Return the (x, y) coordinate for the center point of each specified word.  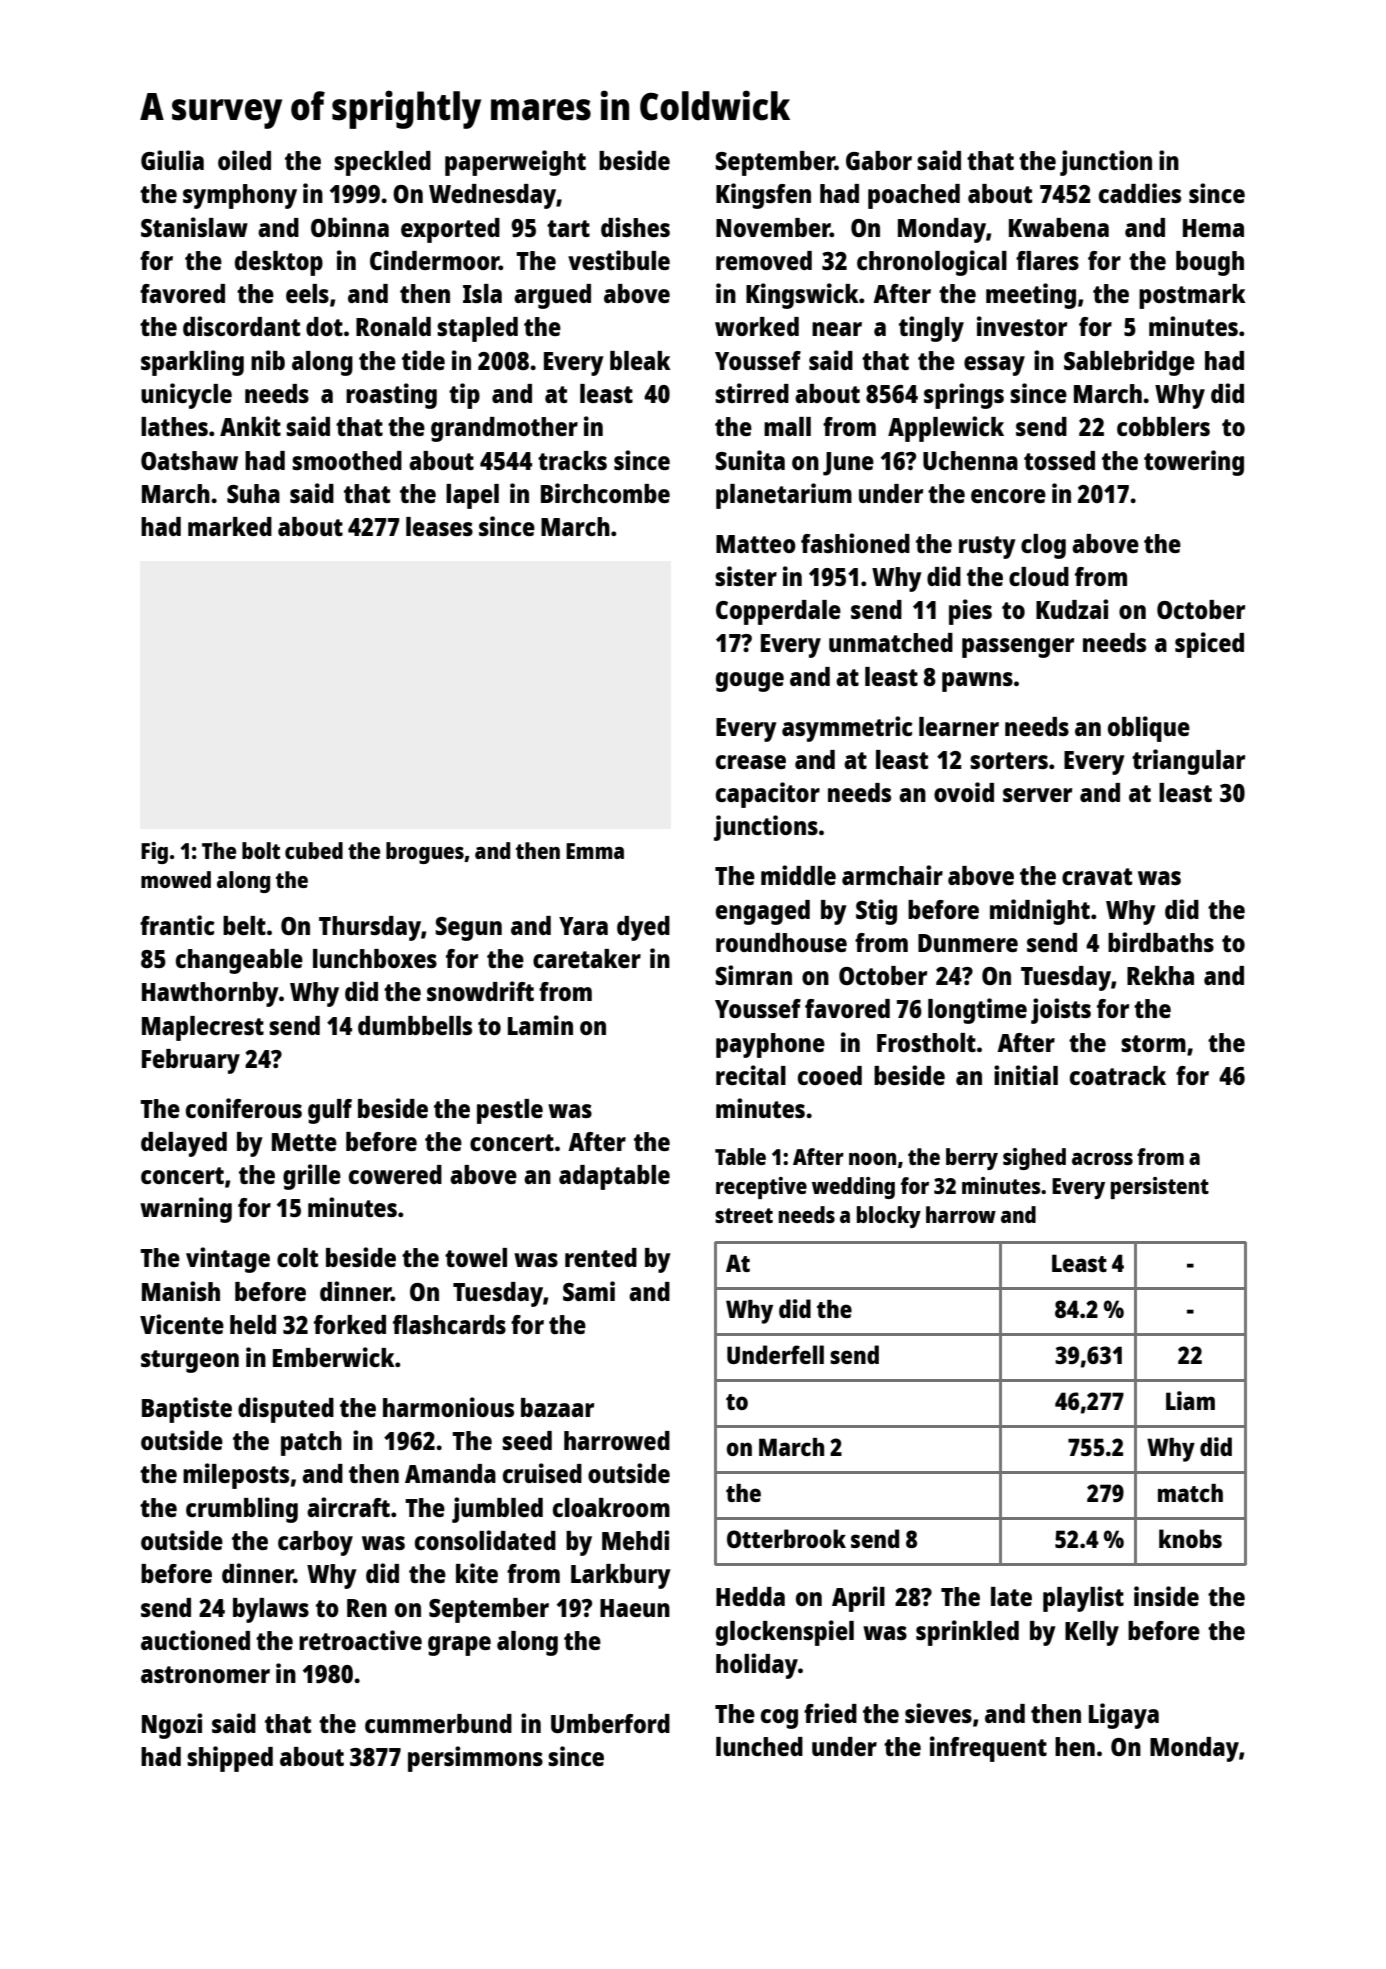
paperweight (515, 163)
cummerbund (438, 1723)
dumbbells (415, 1025)
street (744, 1215)
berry (972, 1159)
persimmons (475, 1759)
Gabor (879, 160)
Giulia (172, 160)
